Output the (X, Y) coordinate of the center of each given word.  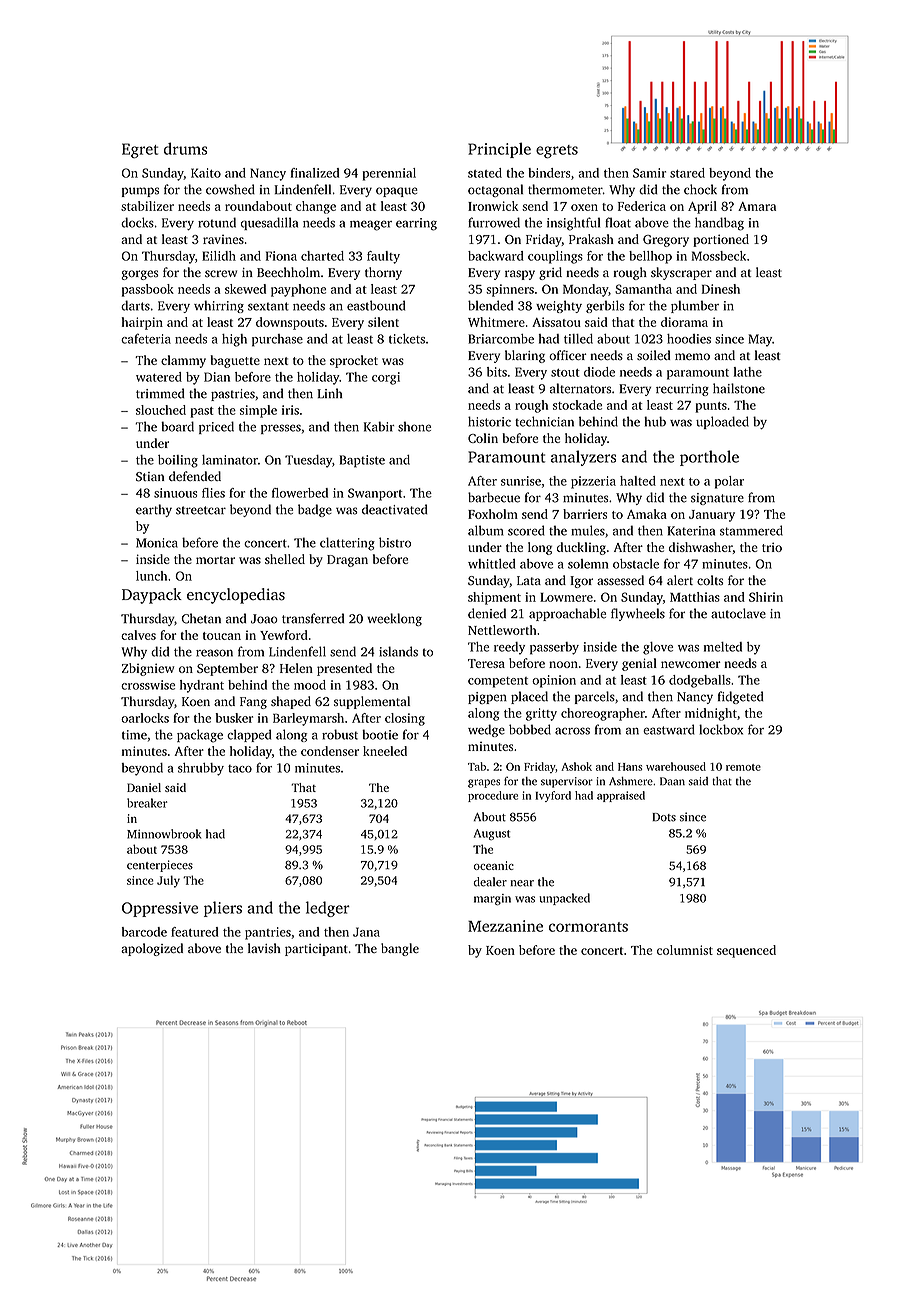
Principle (499, 150)
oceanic (494, 865)
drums (185, 148)
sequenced (746, 951)
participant (316, 950)
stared (687, 173)
